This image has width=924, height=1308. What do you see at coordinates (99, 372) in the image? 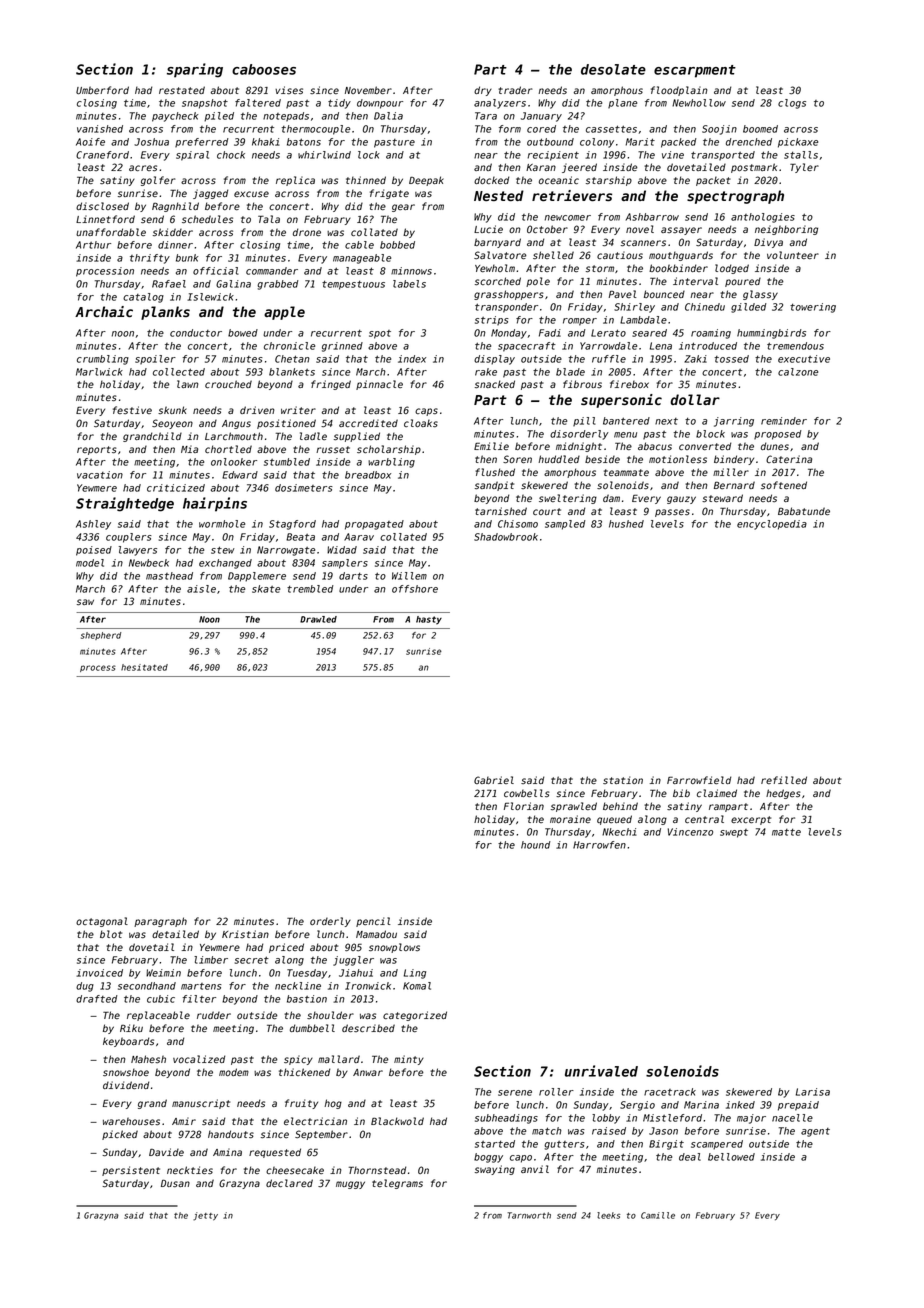
I see `Marlwick` at bounding box center [99, 372].
